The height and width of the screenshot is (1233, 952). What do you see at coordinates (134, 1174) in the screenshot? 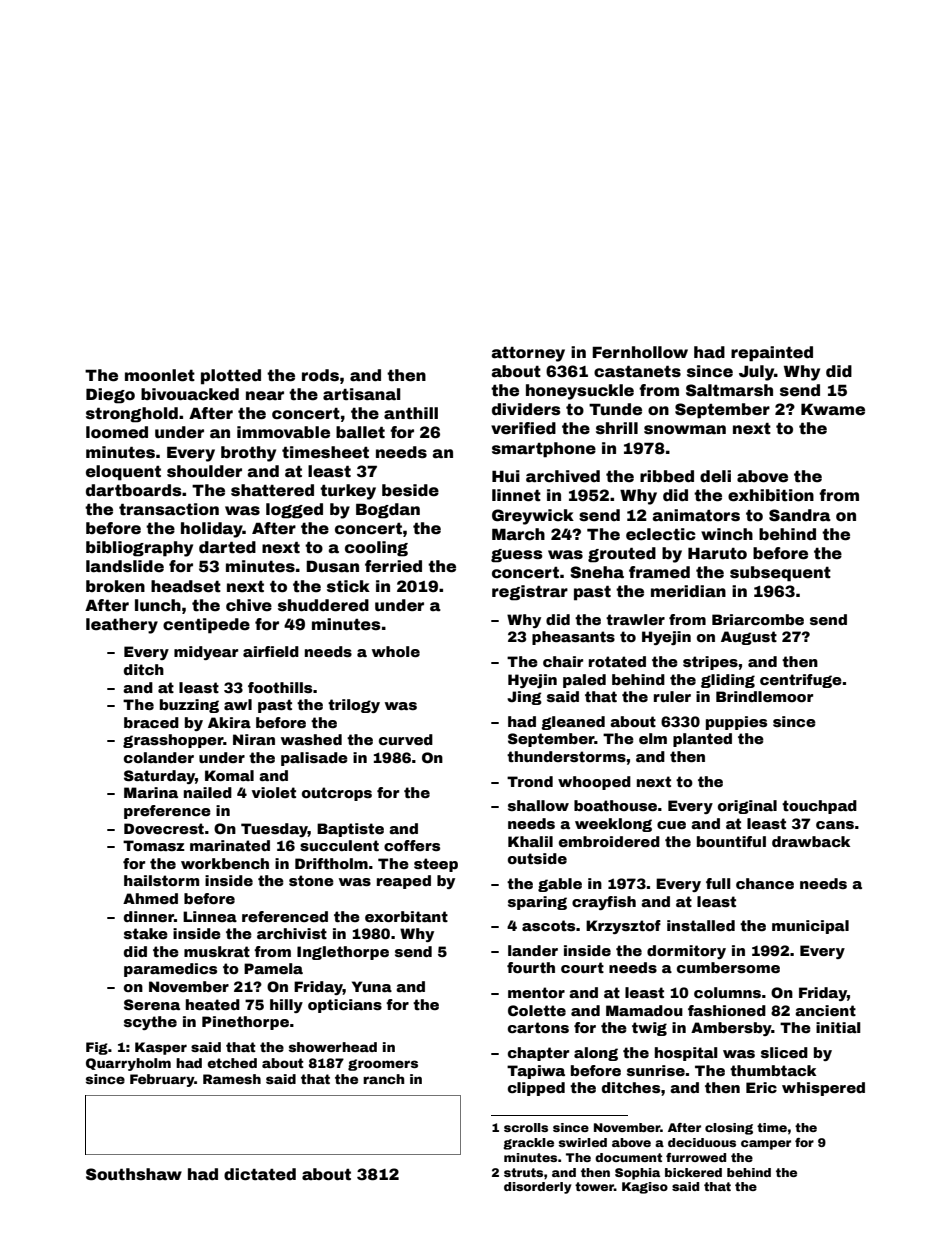
I see `Southshaw` at bounding box center [134, 1174].
